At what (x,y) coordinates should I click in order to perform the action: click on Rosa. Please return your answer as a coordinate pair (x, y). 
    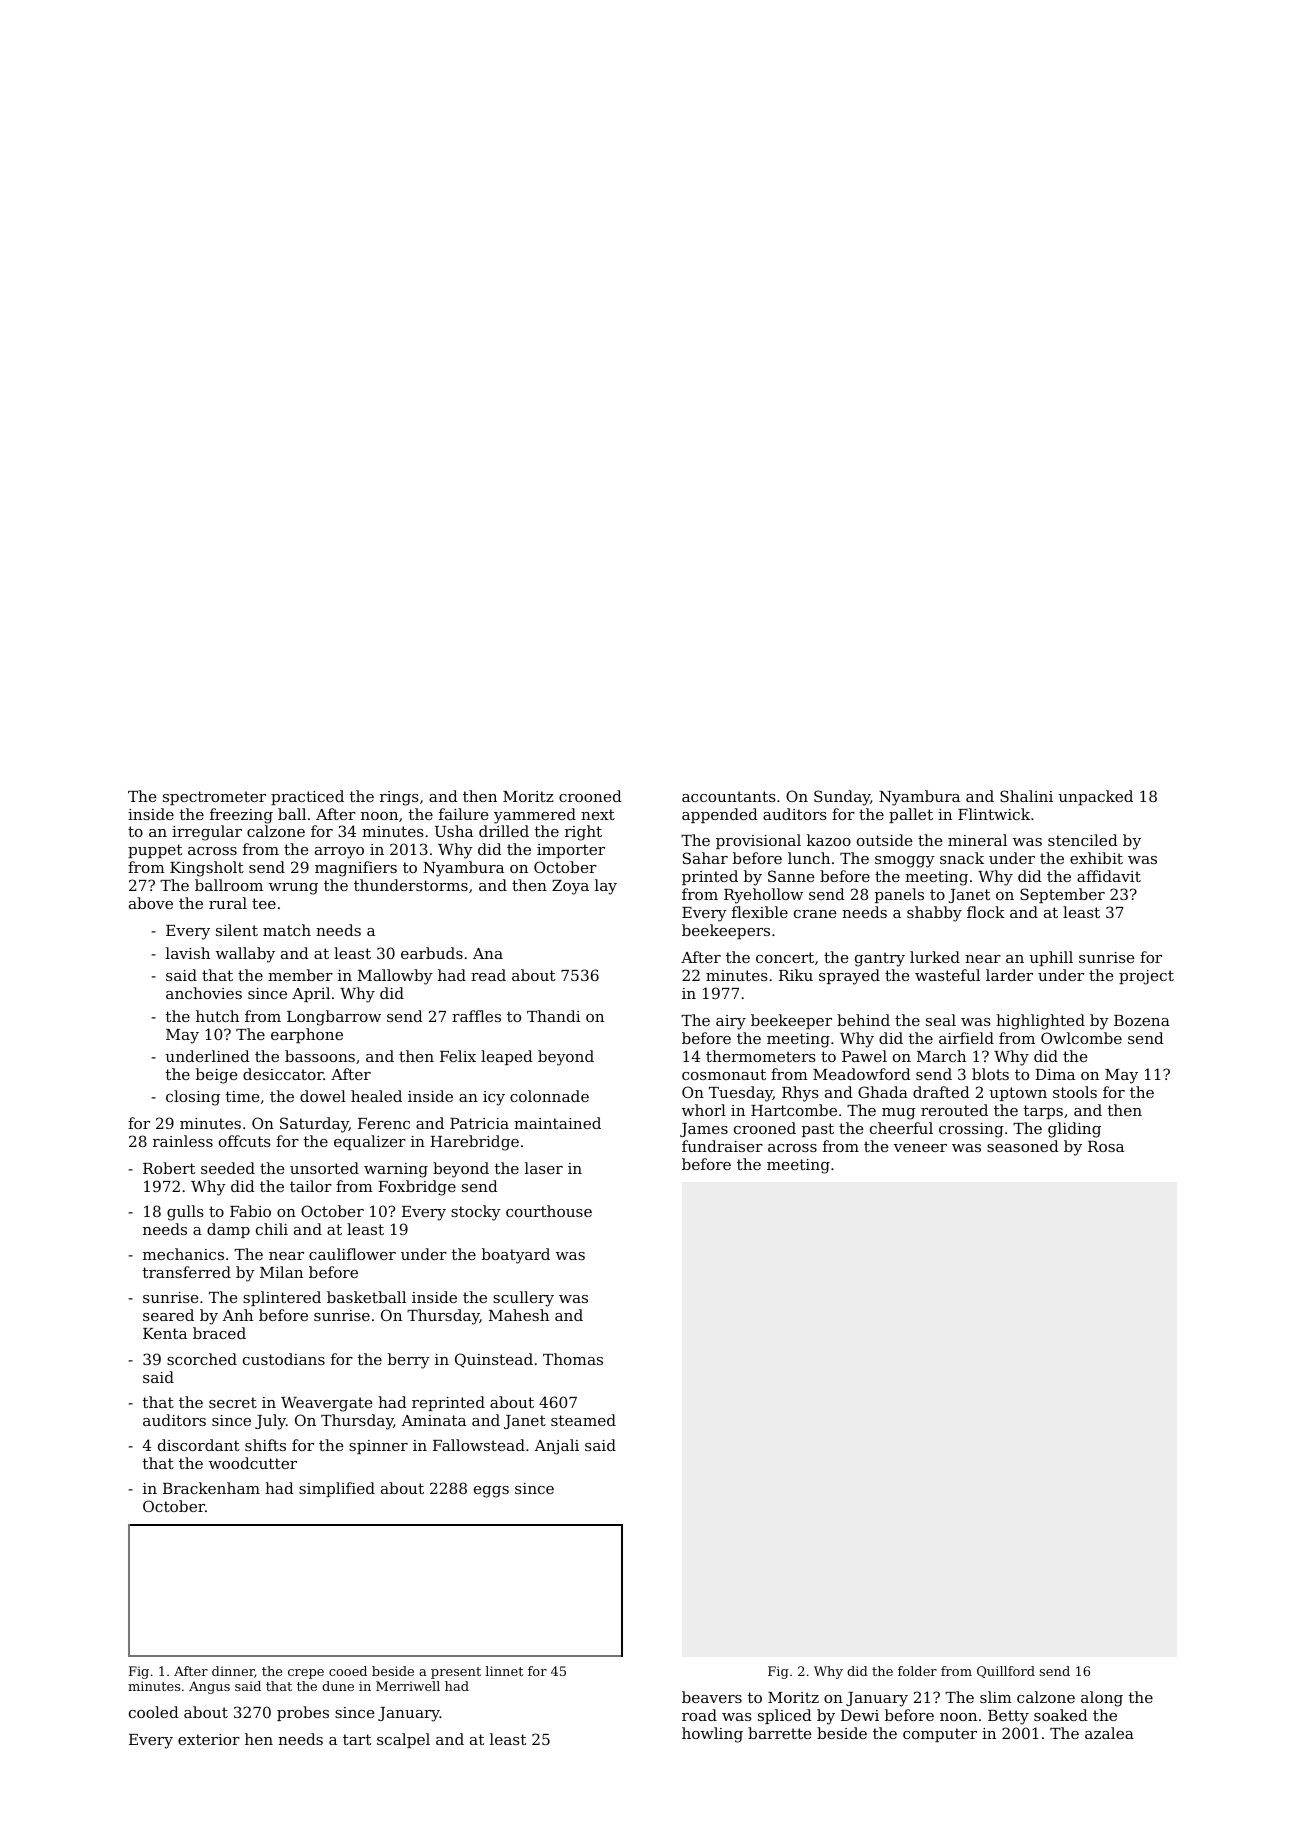
    Looking at the image, I should click on (1106, 1146).
